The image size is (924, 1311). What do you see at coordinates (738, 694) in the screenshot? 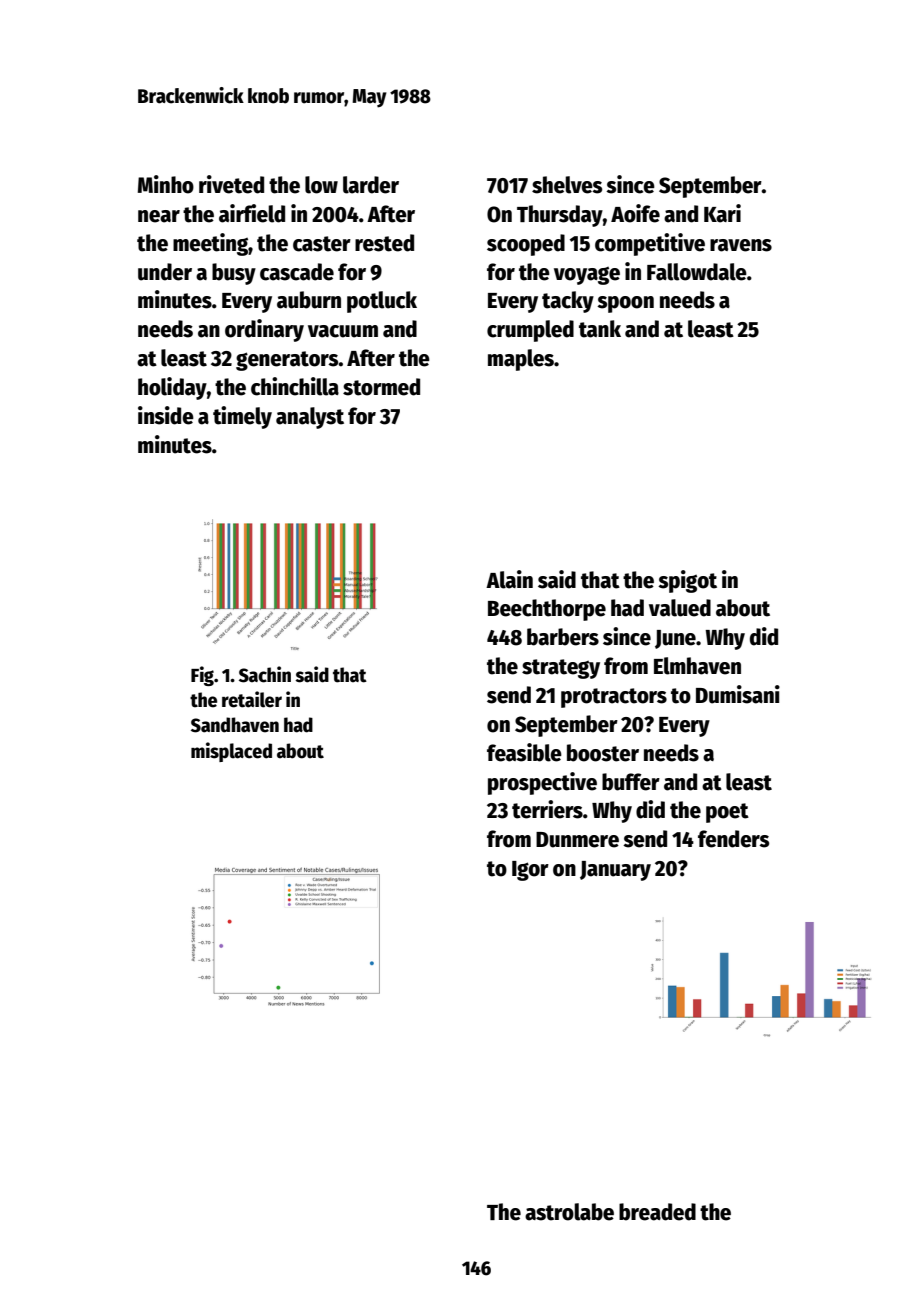
I see `Dumisani` at bounding box center [738, 694].
